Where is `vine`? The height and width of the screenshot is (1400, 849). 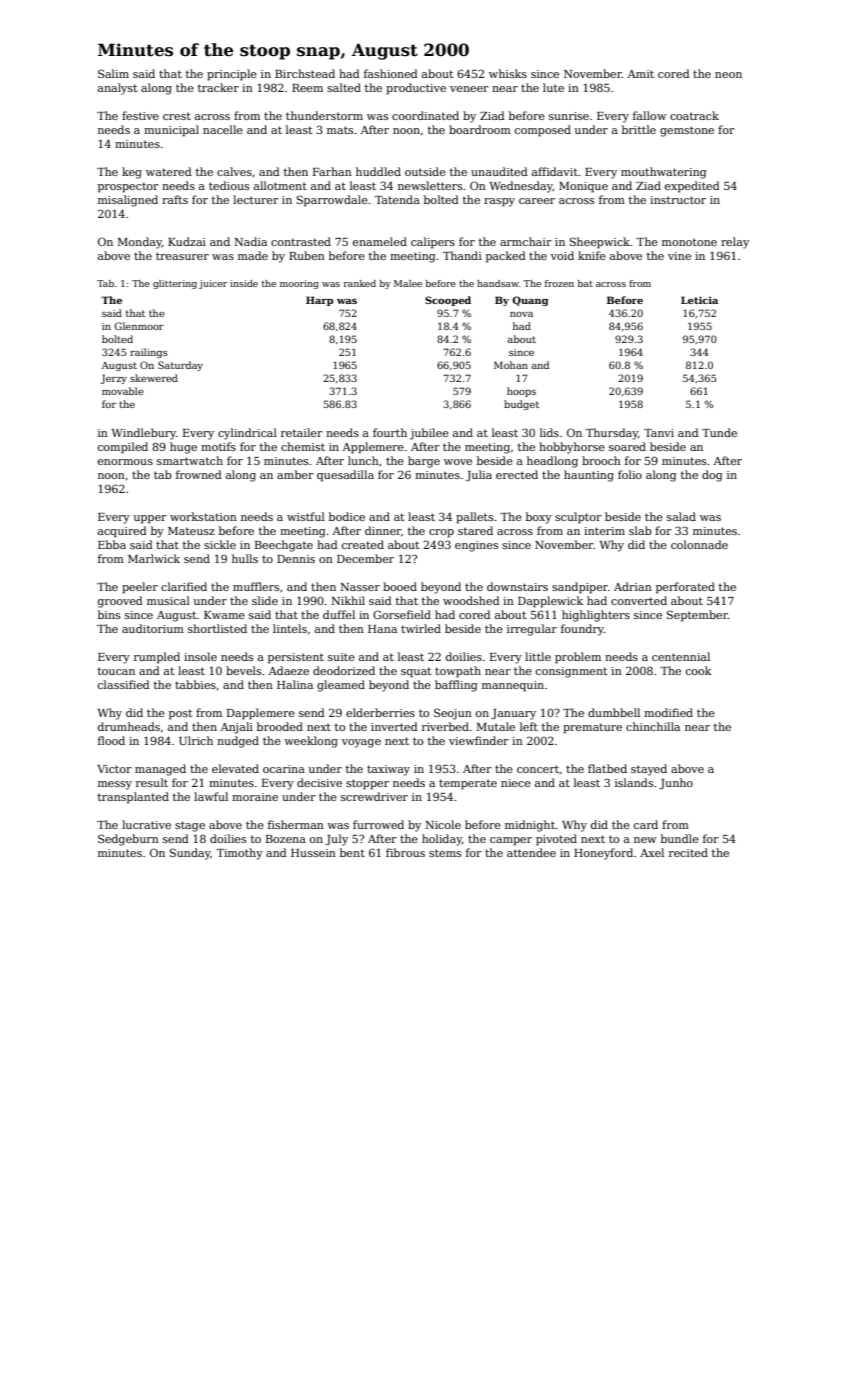 vine is located at coordinates (679, 256).
